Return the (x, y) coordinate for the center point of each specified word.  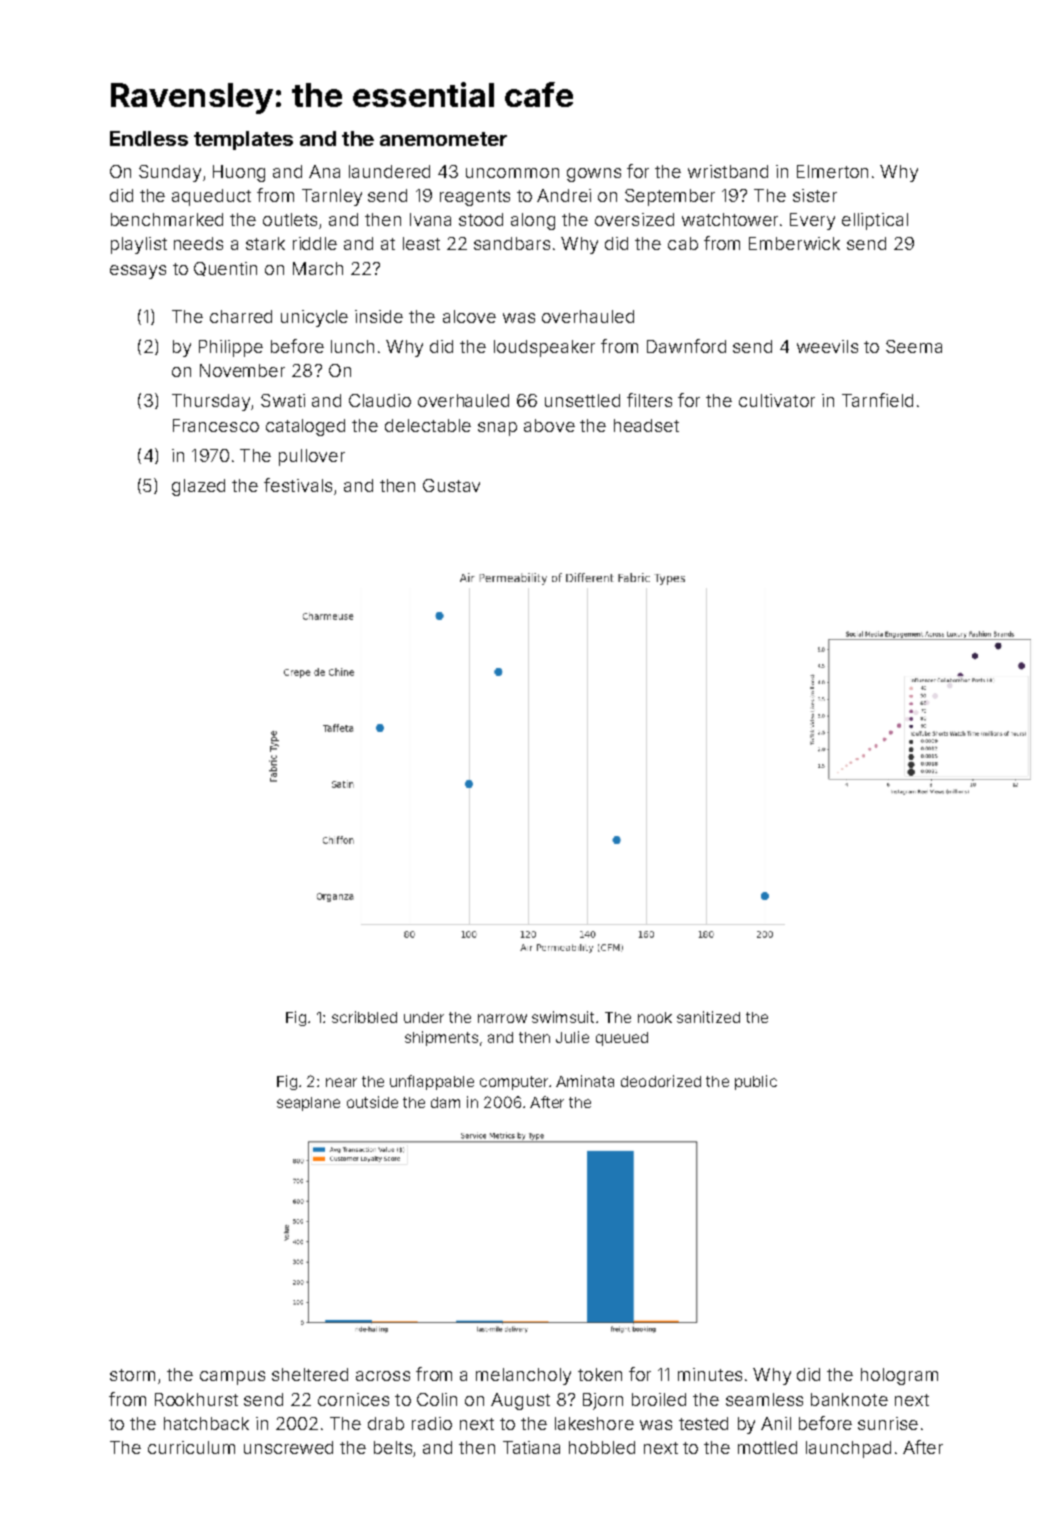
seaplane (308, 1104)
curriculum (191, 1447)
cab (683, 243)
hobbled (602, 1447)
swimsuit (563, 1017)
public (756, 1082)
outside (372, 1102)
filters (649, 400)
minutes (710, 1374)
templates (243, 140)
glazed (198, 487)
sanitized (708, 1017)
